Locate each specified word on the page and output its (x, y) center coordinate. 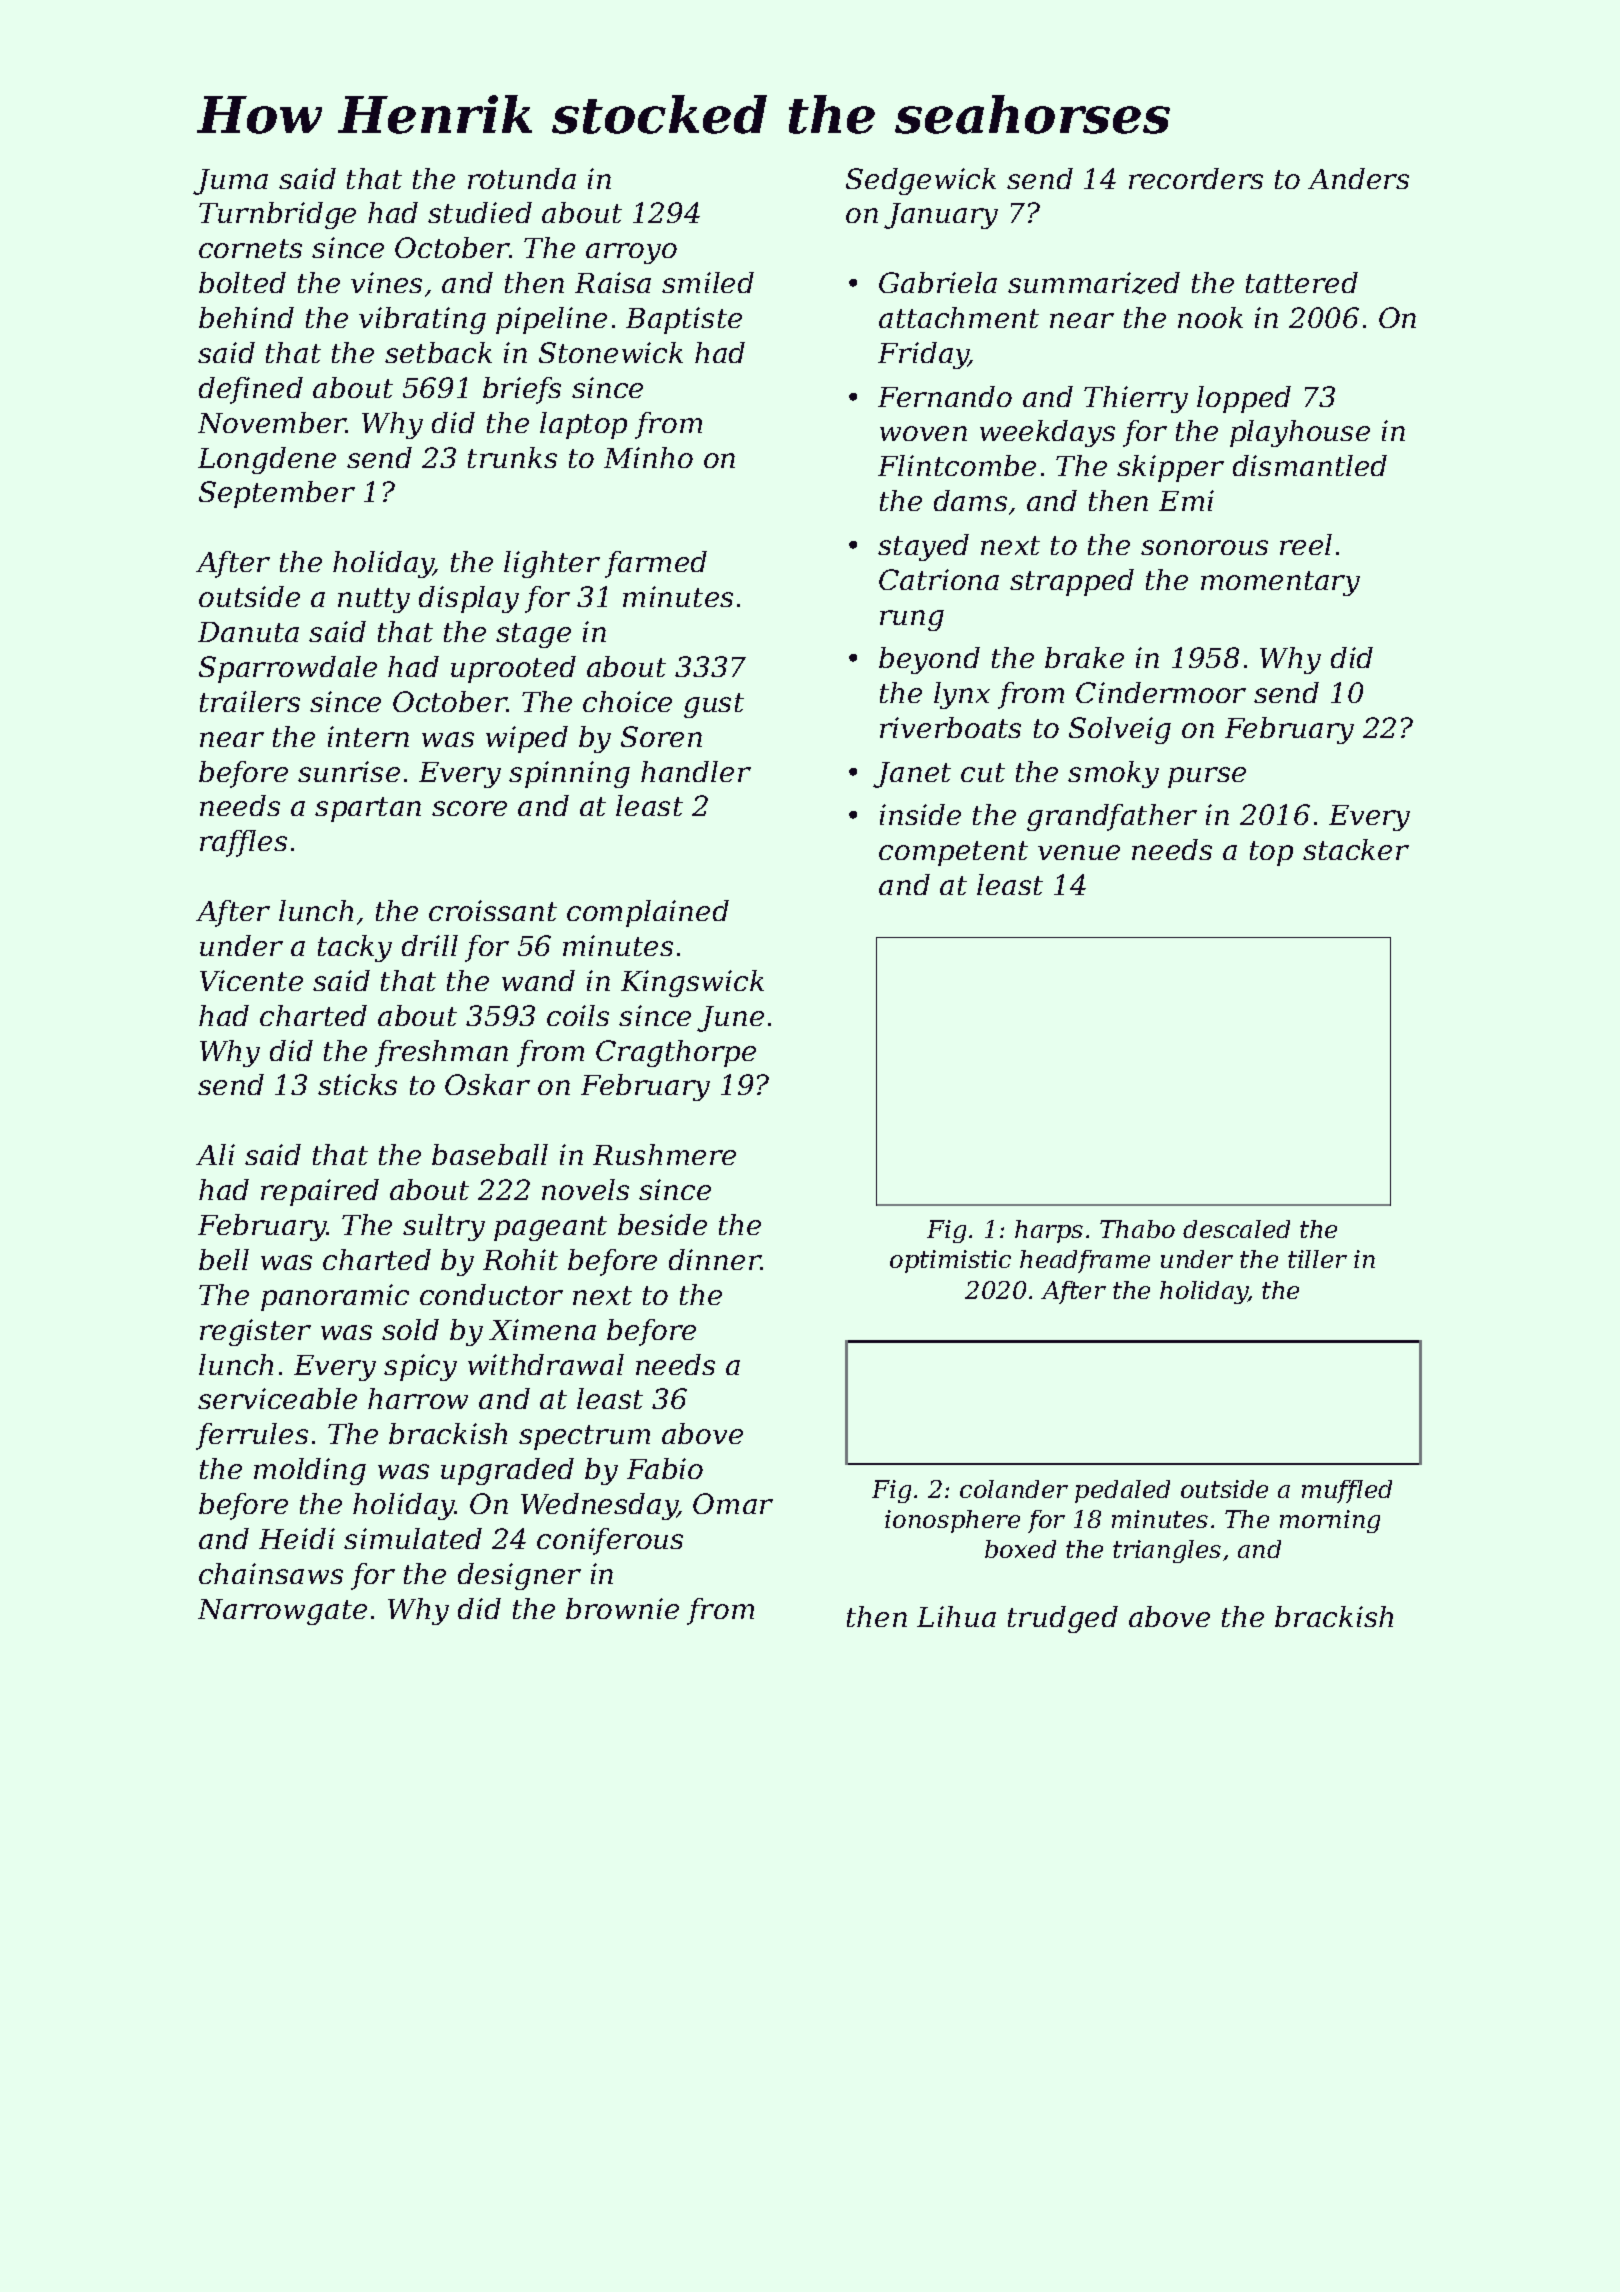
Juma (230, 182)
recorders (1196, 178)
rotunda (522, 178)
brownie (622, 1608)
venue (1079, 852)
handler (696, 771)
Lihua (956, 1616)
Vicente (251, 980)
